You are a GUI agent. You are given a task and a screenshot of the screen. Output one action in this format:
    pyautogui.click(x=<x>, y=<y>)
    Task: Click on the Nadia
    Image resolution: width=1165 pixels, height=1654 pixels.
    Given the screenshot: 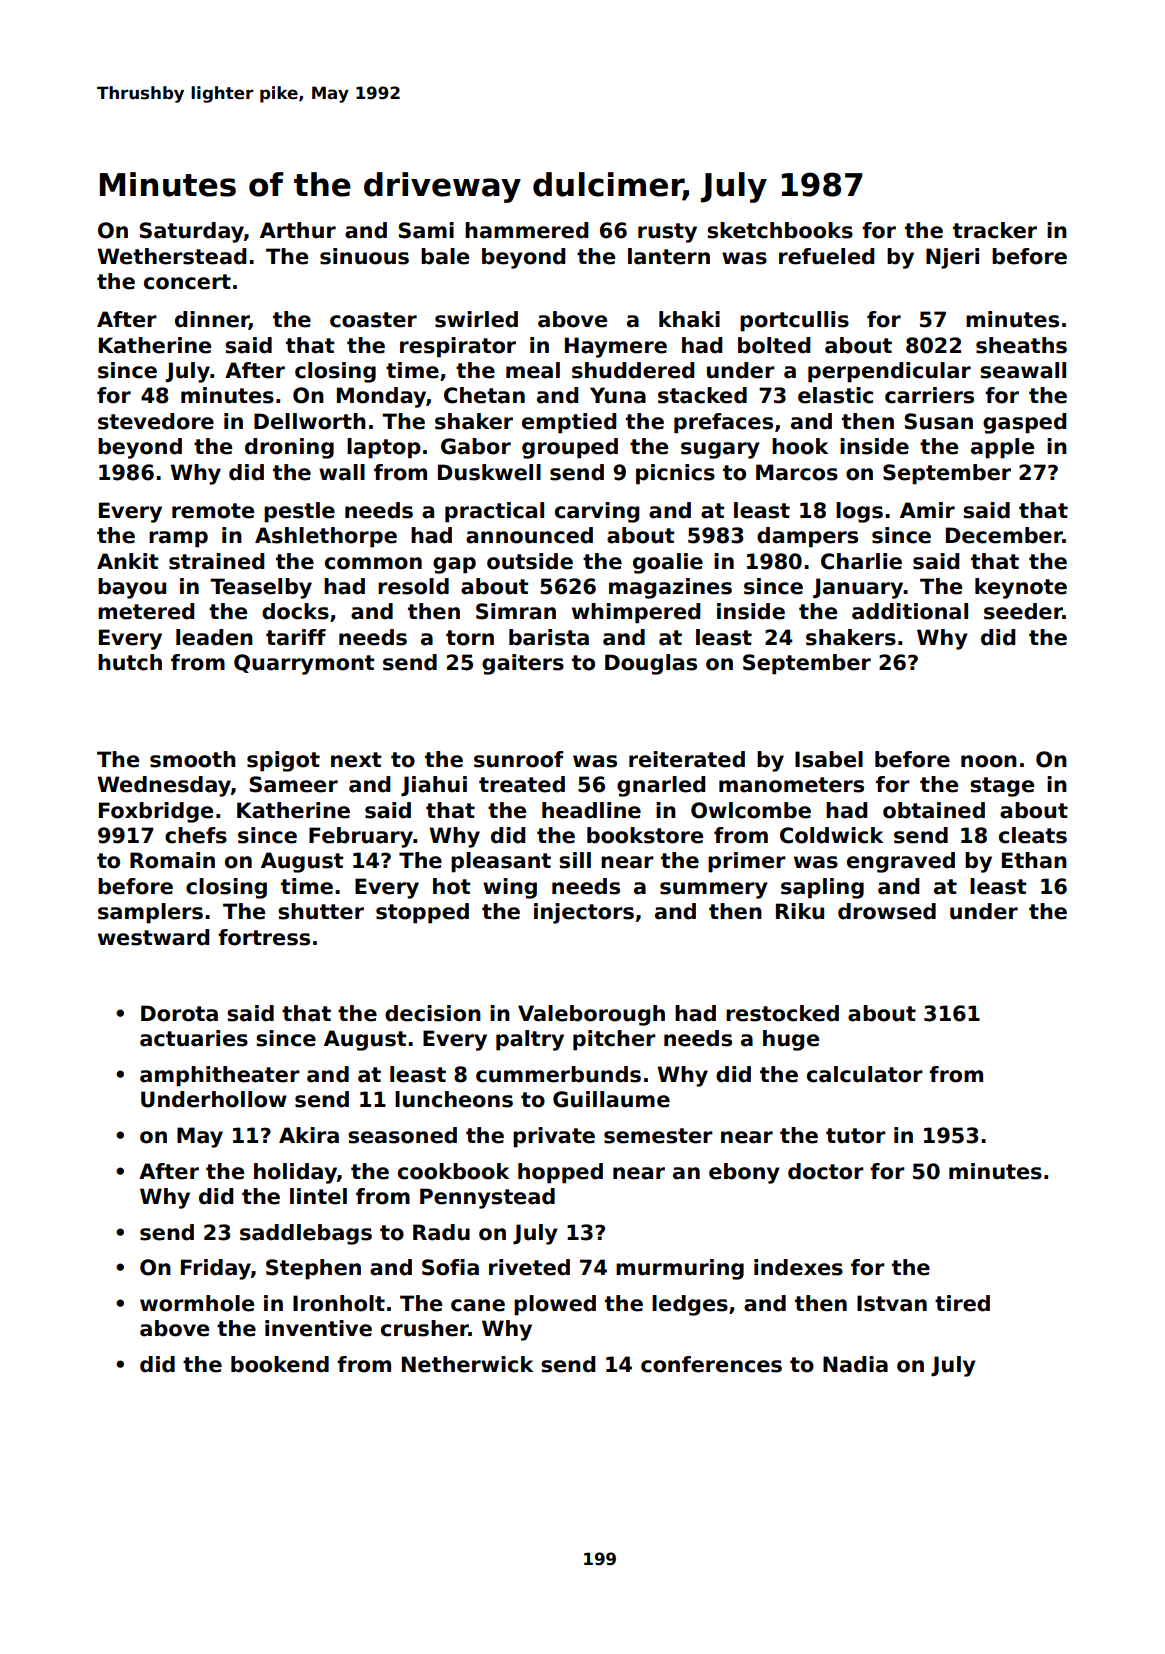 What is the action you would take?
    pyautogui.click(x=855, y=1364)
